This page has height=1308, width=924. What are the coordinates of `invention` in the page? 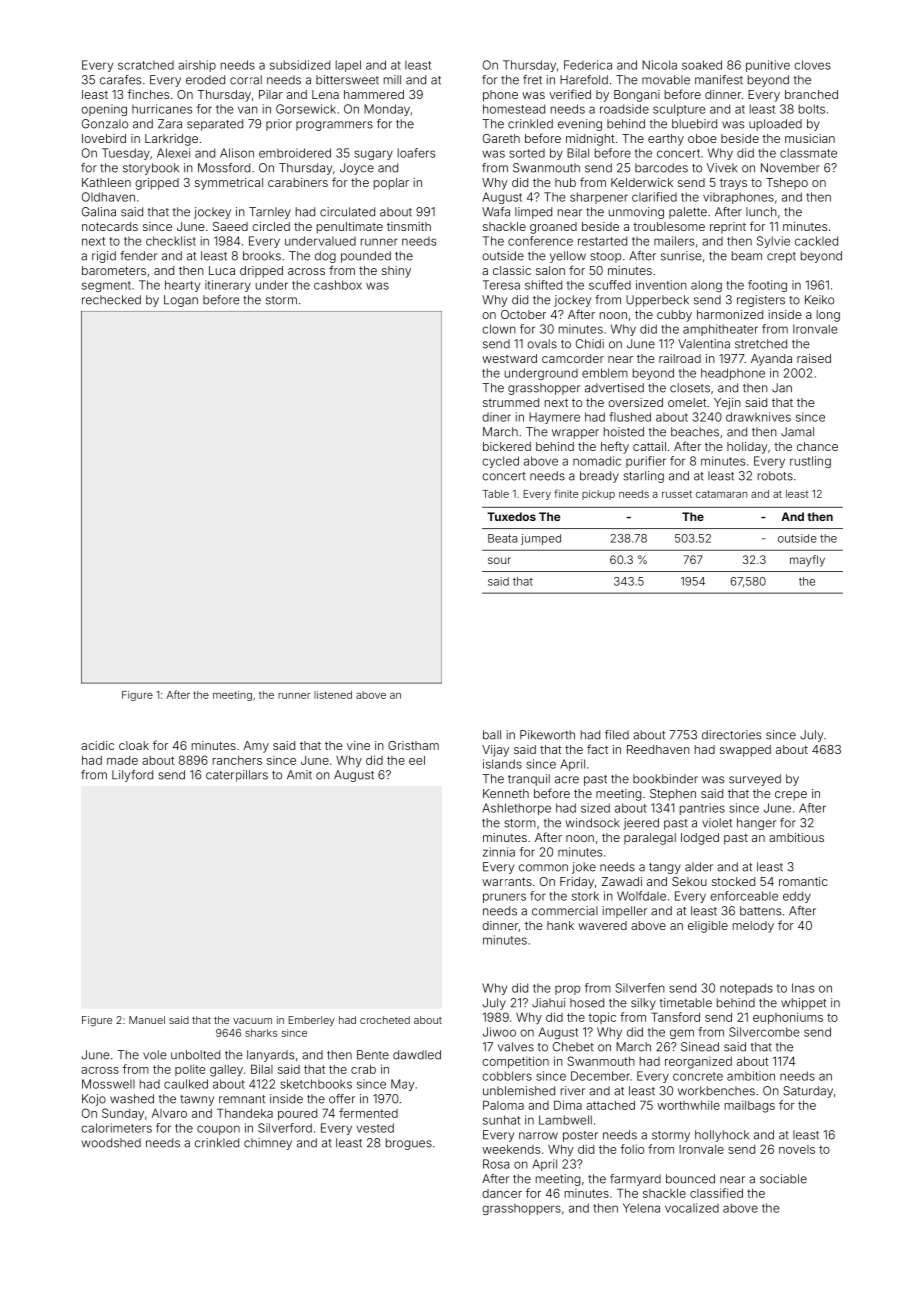 It's located at (661, 285).
